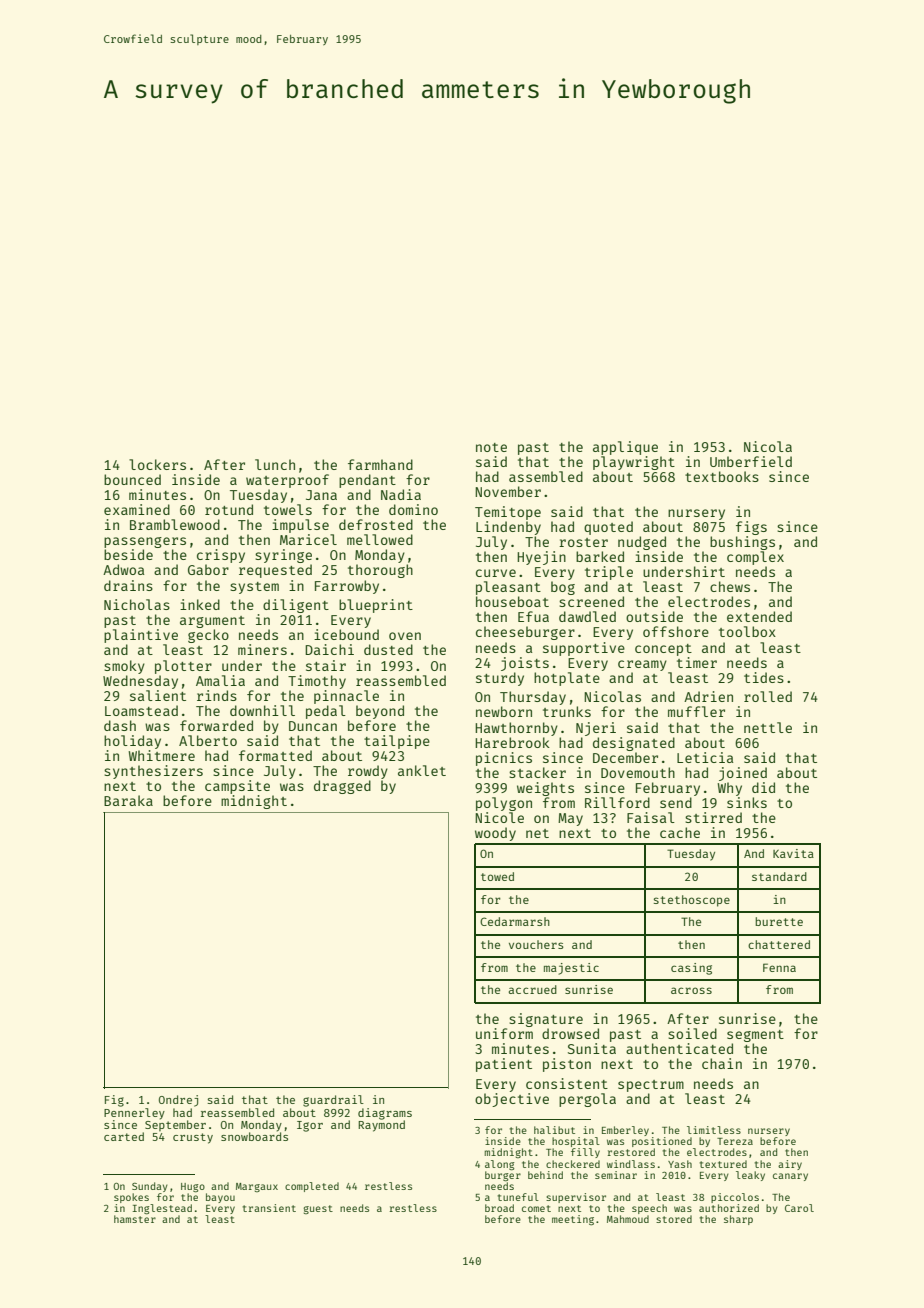 This image has height=1308, width=924. What do you see at coordinates (491, 447) in the image?
I see `note` at bounding box center [491, 447].
